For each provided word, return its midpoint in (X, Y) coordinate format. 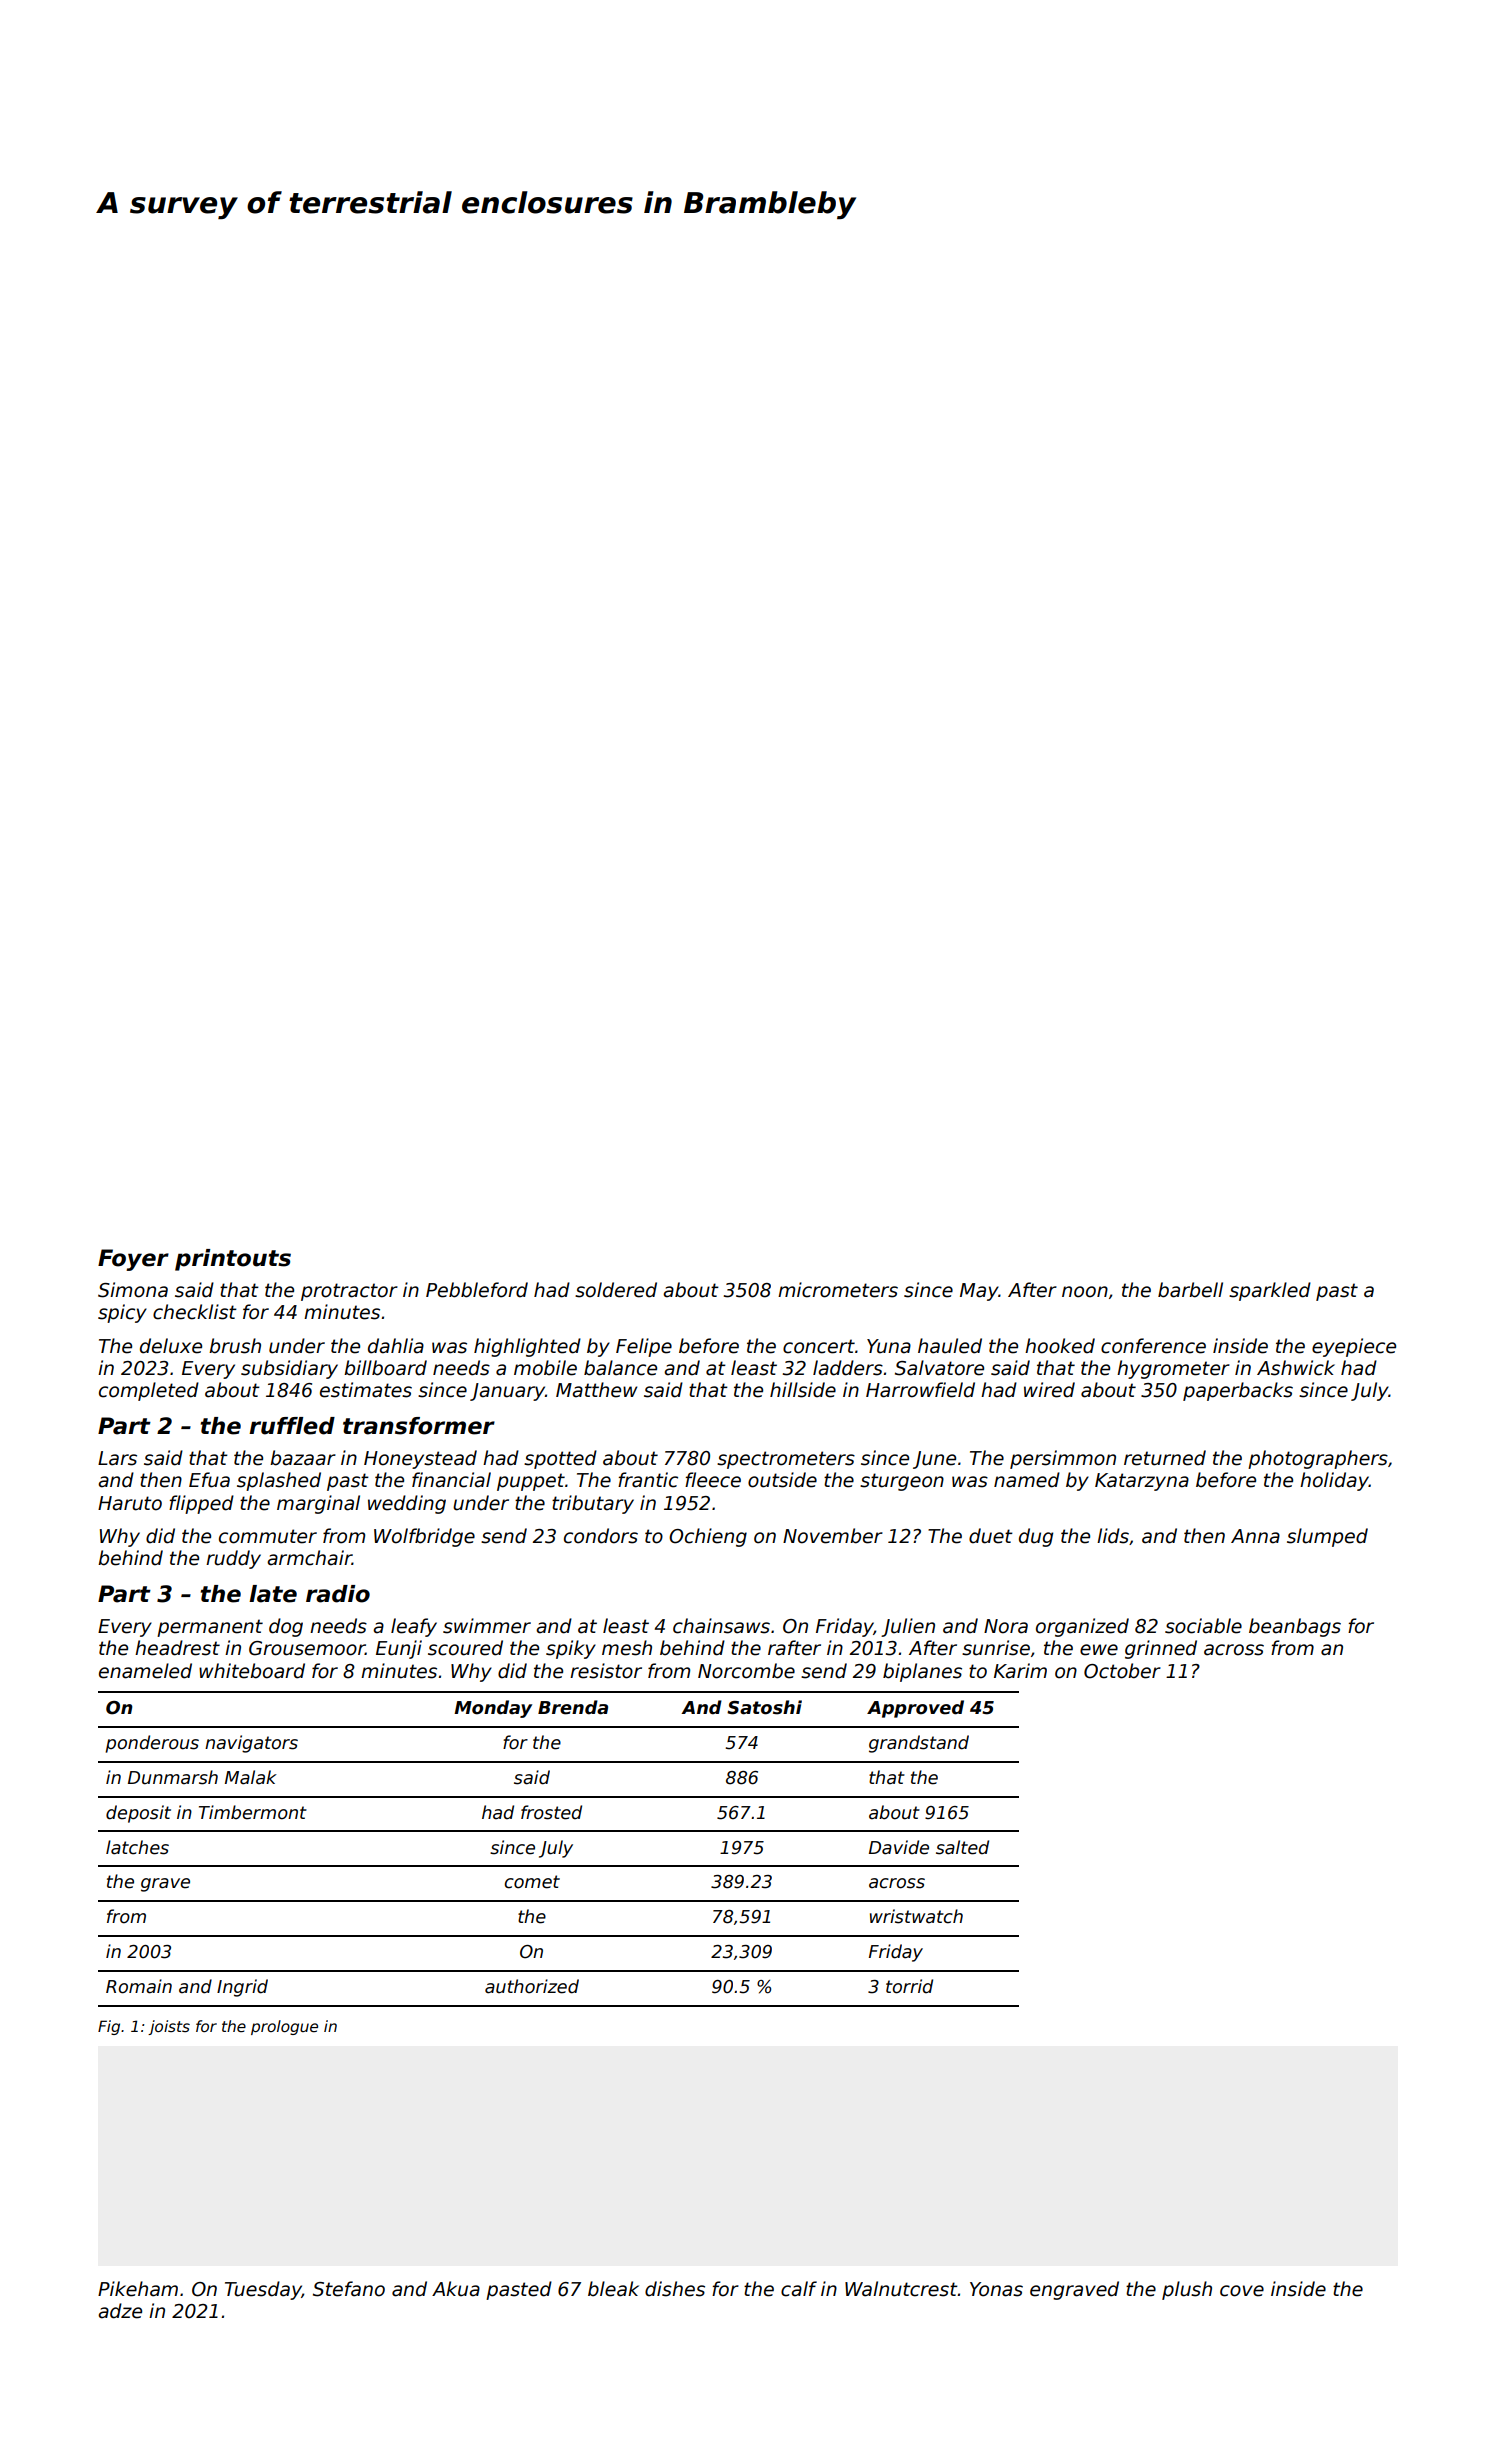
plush (1187, 2290)
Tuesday (263, 2290)
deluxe (171, 1346)
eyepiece (1354, 1347)
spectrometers (786, 1460)
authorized (532, 1986)
